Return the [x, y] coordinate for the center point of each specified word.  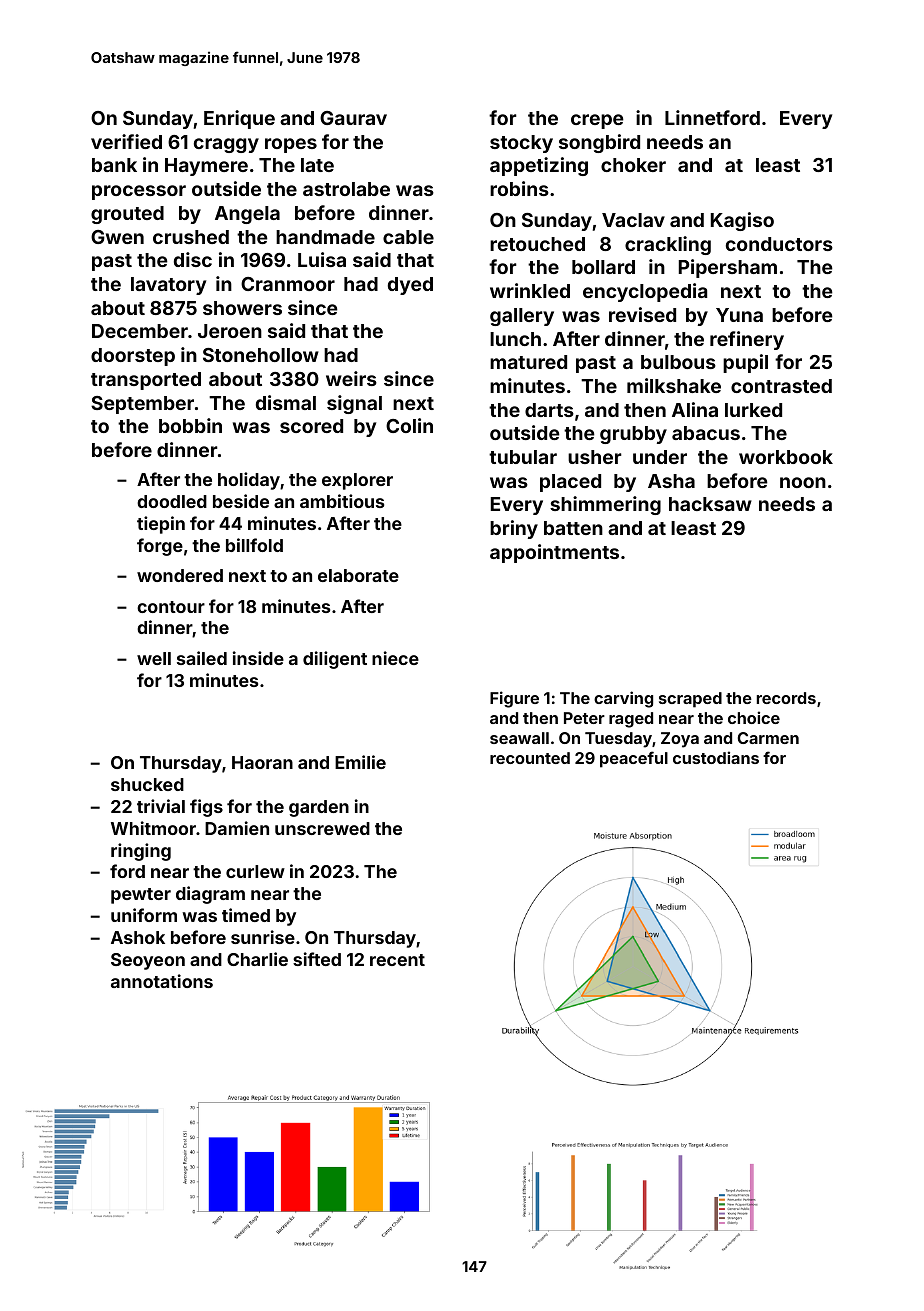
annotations [162, 981]
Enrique [239, 119]
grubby [633, 435]
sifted [317, 959]
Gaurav [353, 118]
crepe [597, 121]
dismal [286, 402]
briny [514, 529]
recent [397, 960]
